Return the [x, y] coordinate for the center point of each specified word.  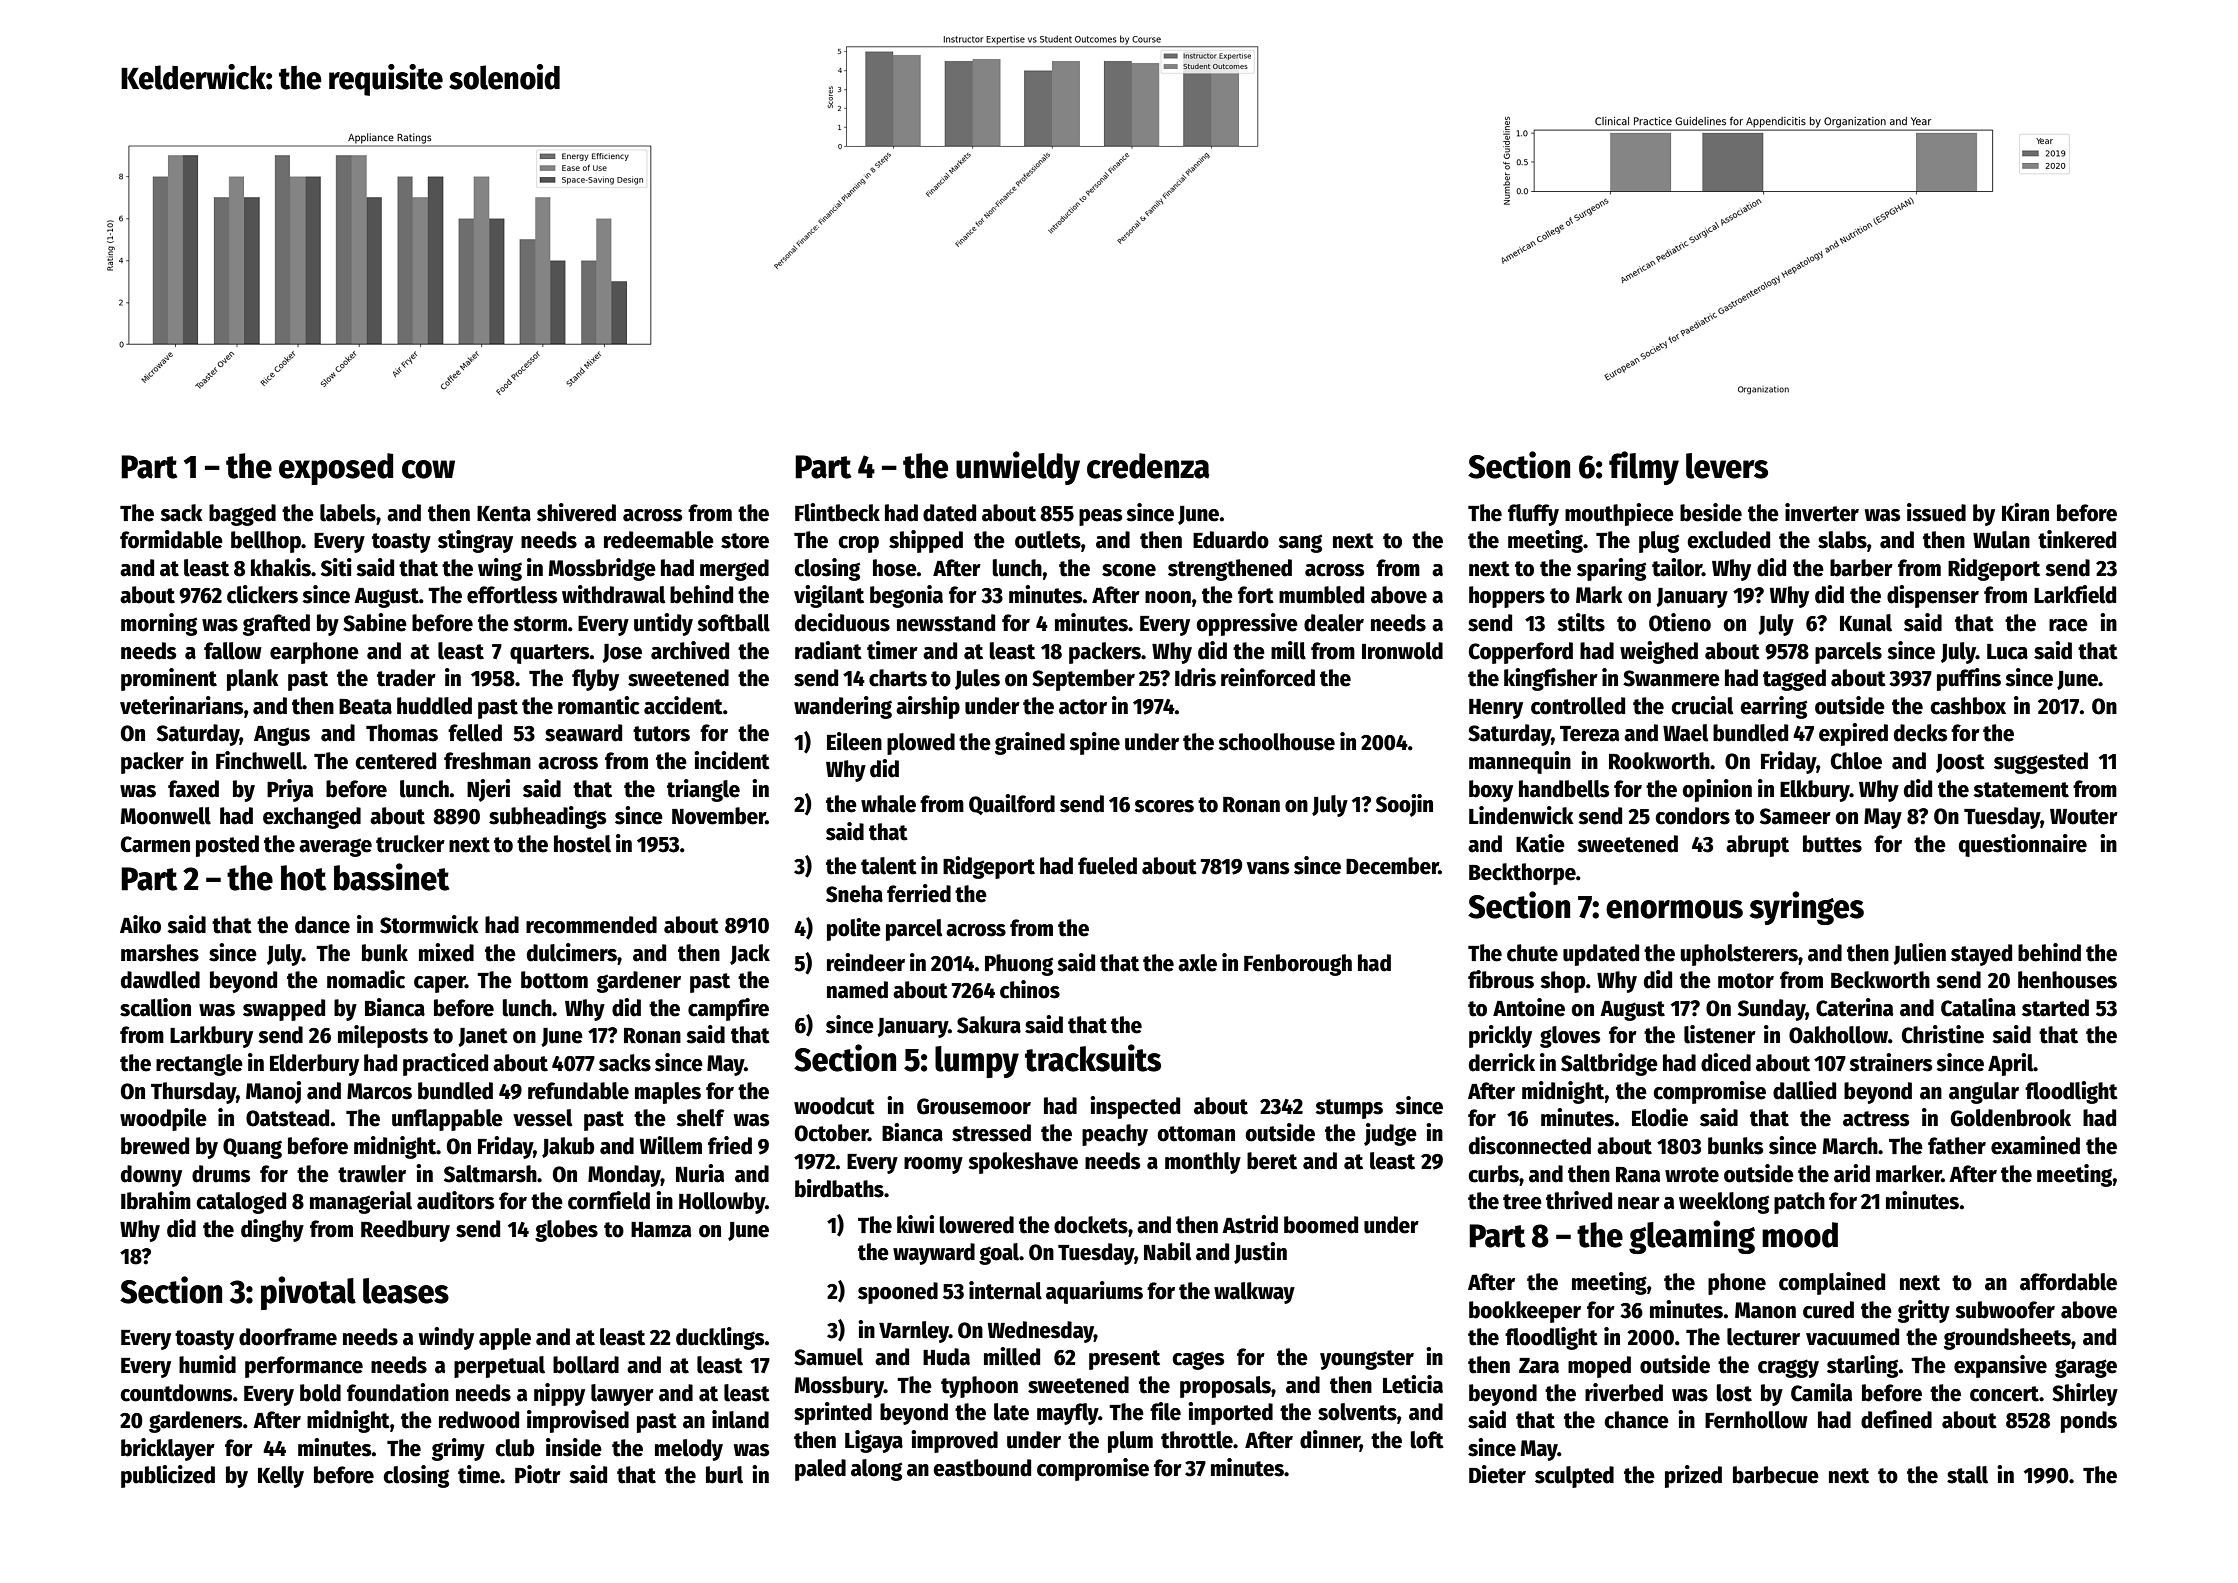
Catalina [1978, 1007]
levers [1727, 466]
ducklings [720, 1338]
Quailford [1012, 804]
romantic [599, 705]
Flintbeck [837, 512]
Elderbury [314, 1065]
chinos [1030, 989]
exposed [336, 469]
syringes [1806, 908]
